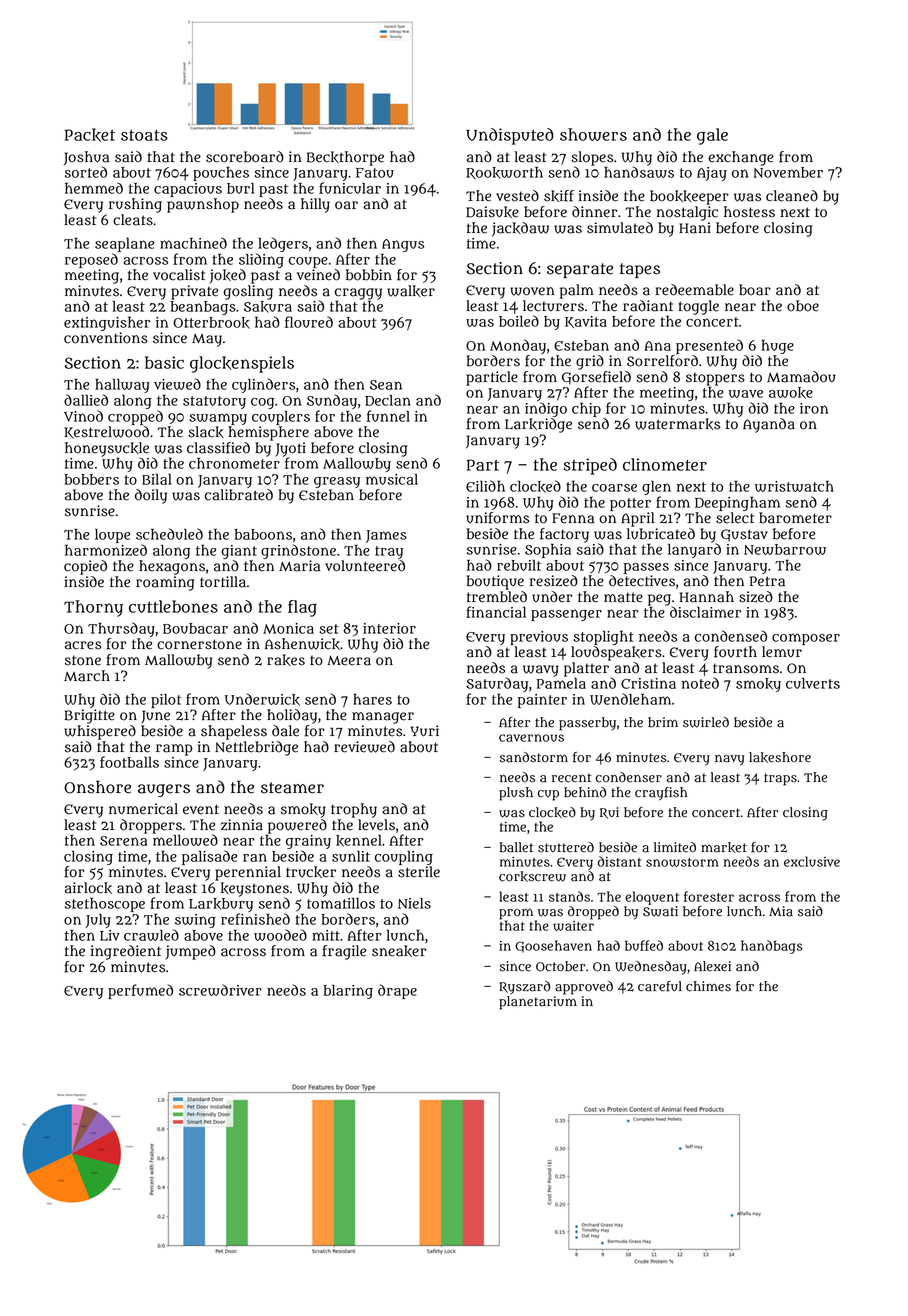 Image resolution: width=908 pixels, height=1316 pixels. What do you see at coordinates (144, 135) in the screenshot?
I see `stoats` at bounding box center [144, 135].
